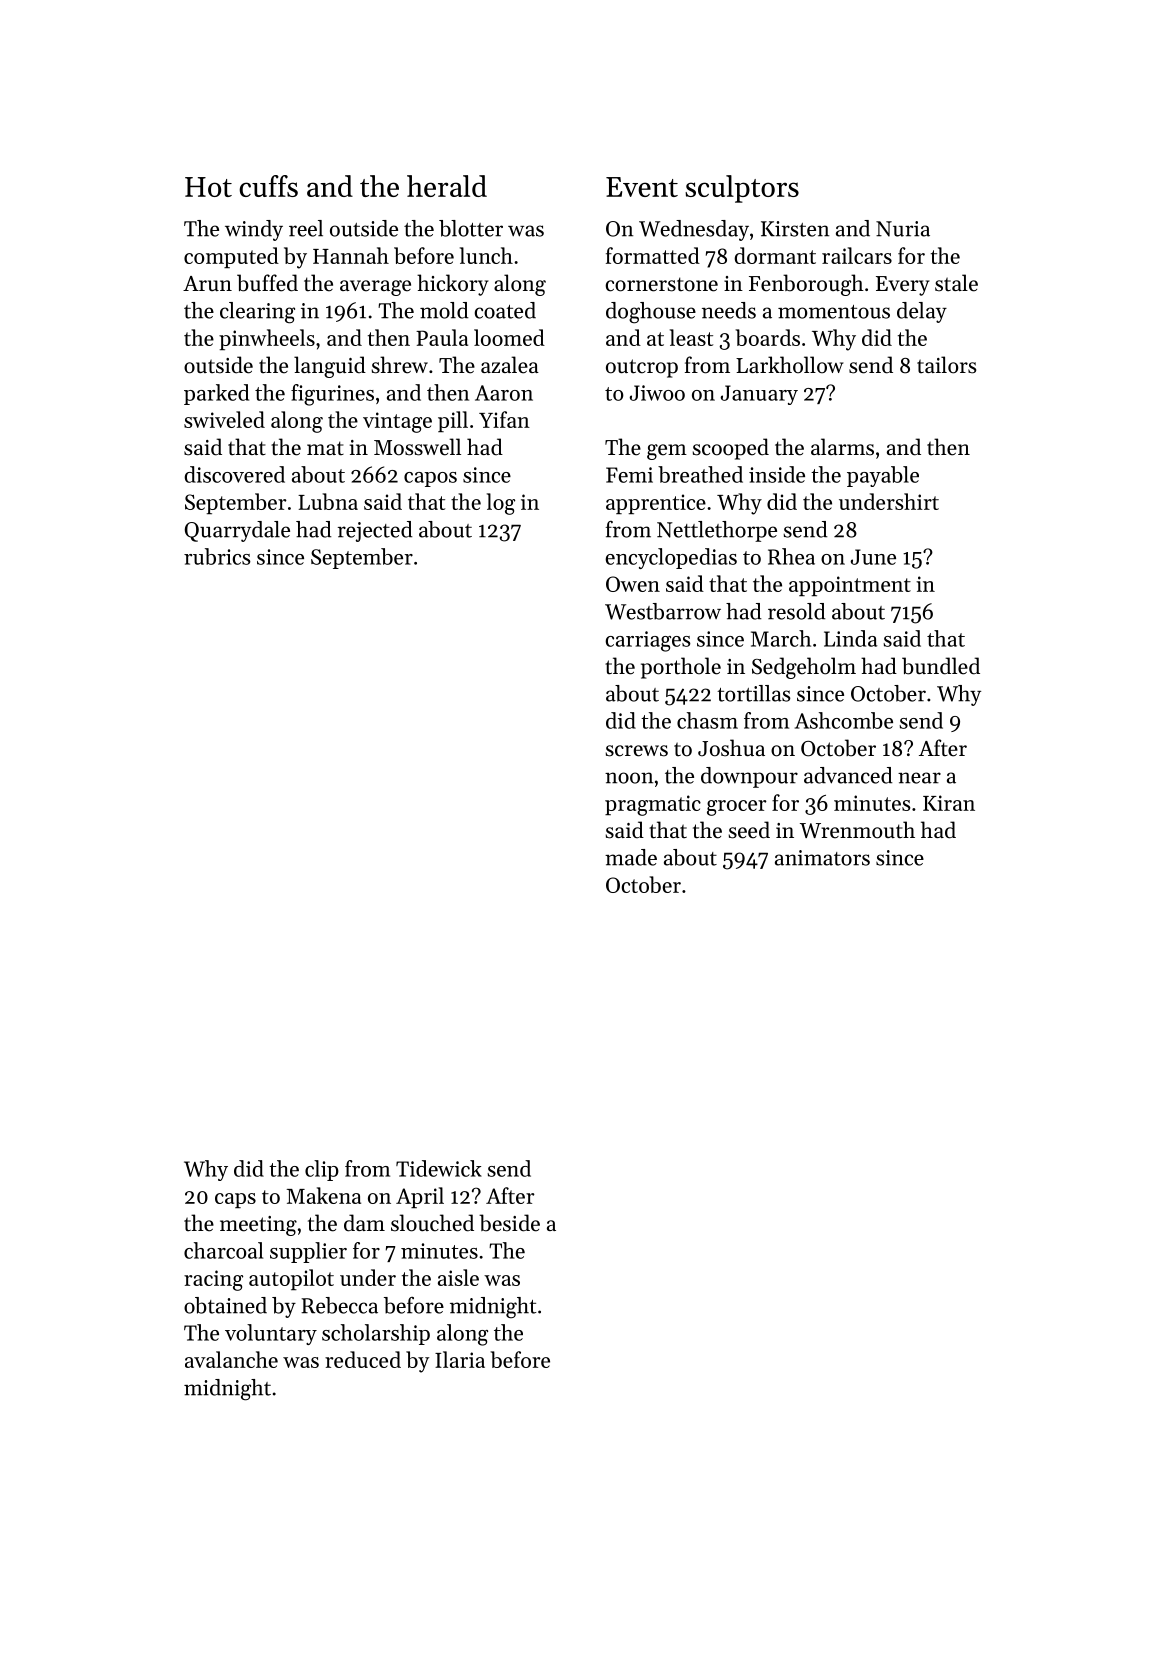 The height and width of the page is (1654, 1165). I want to click on Tidewick, so click(439, 1168).
